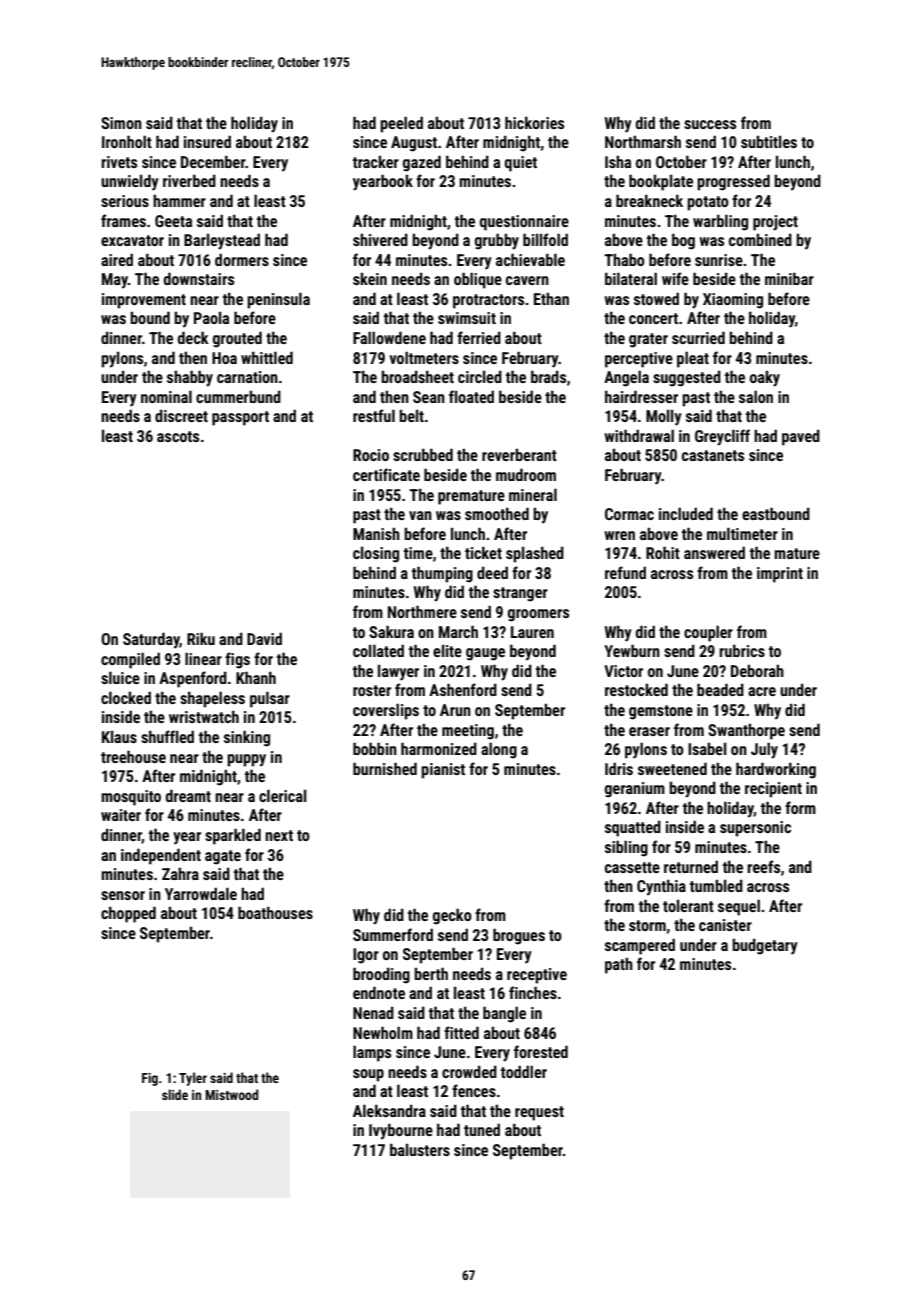 This page has height=1308, width=924. What do you see at coordinates (769, 141) in the page?
I see `subtitles` at bounding box center [769, 141].
